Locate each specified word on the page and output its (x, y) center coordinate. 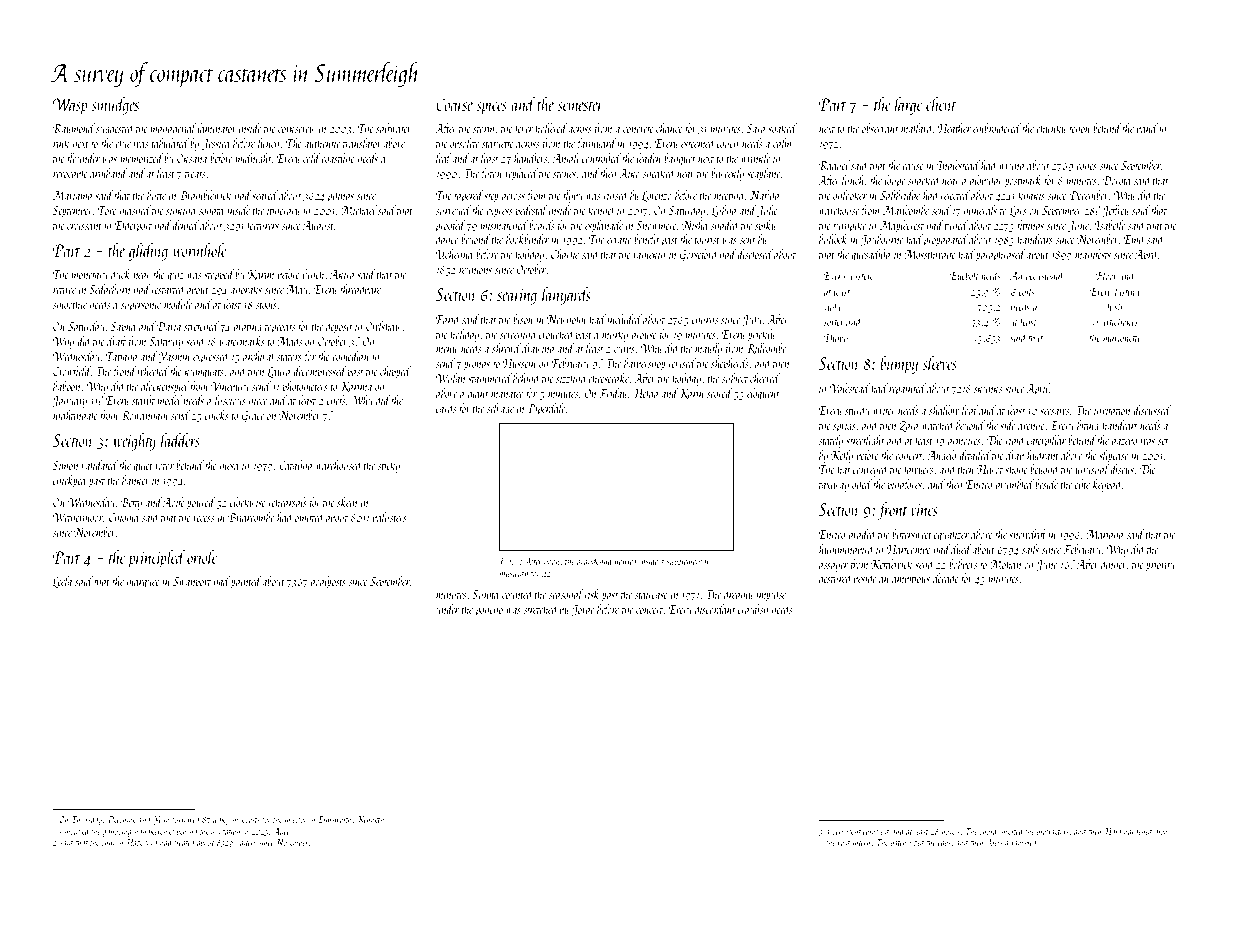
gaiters (246, 843)
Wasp (69, 106)
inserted (1011, 831)
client (941, 104)
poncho (489, 610)
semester (580, 106)
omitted (310, 517)
